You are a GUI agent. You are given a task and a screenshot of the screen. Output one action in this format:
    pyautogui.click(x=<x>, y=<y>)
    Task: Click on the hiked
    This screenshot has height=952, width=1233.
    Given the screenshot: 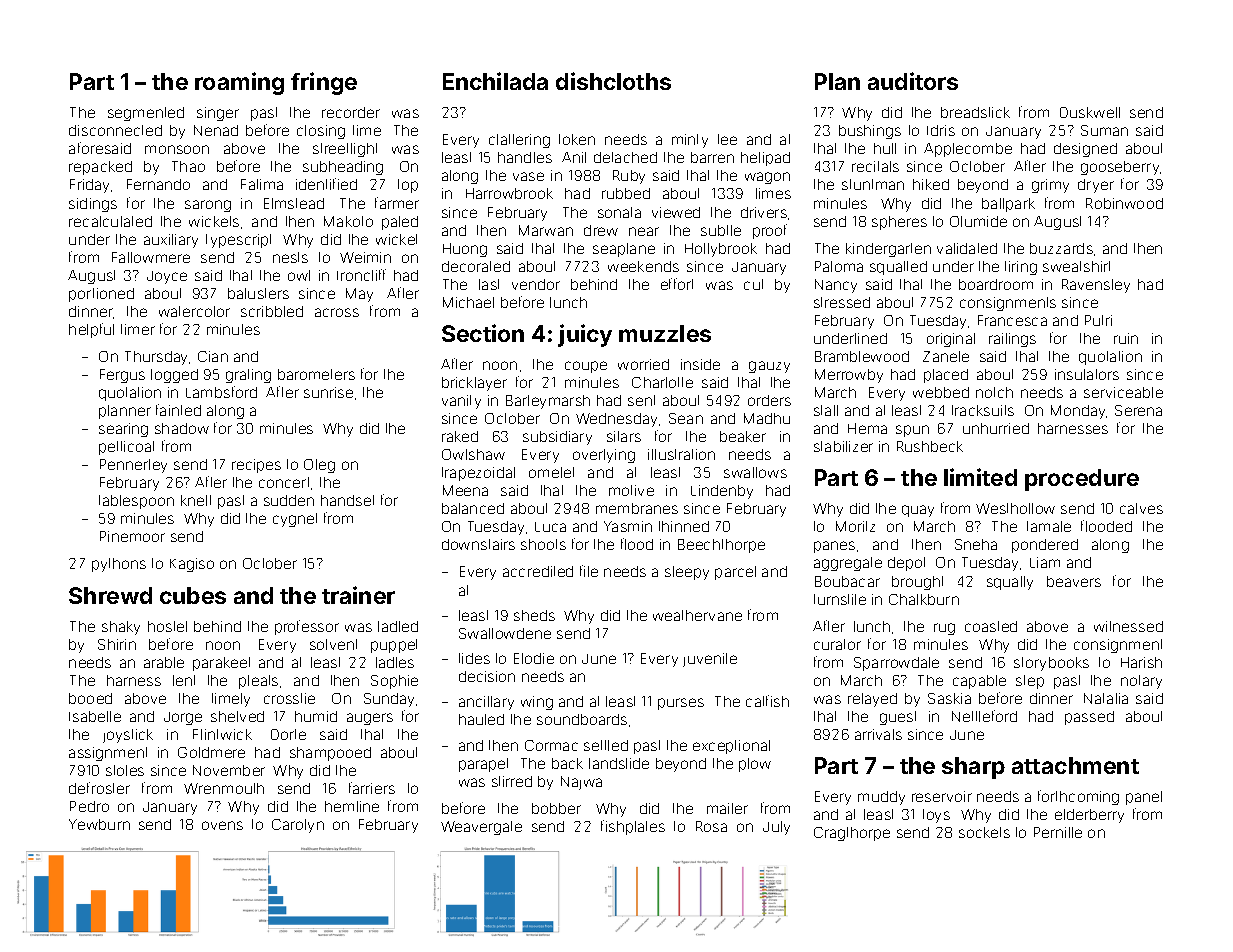 What is the action you would take?
    pyautogui.click(x=931, y=184)
